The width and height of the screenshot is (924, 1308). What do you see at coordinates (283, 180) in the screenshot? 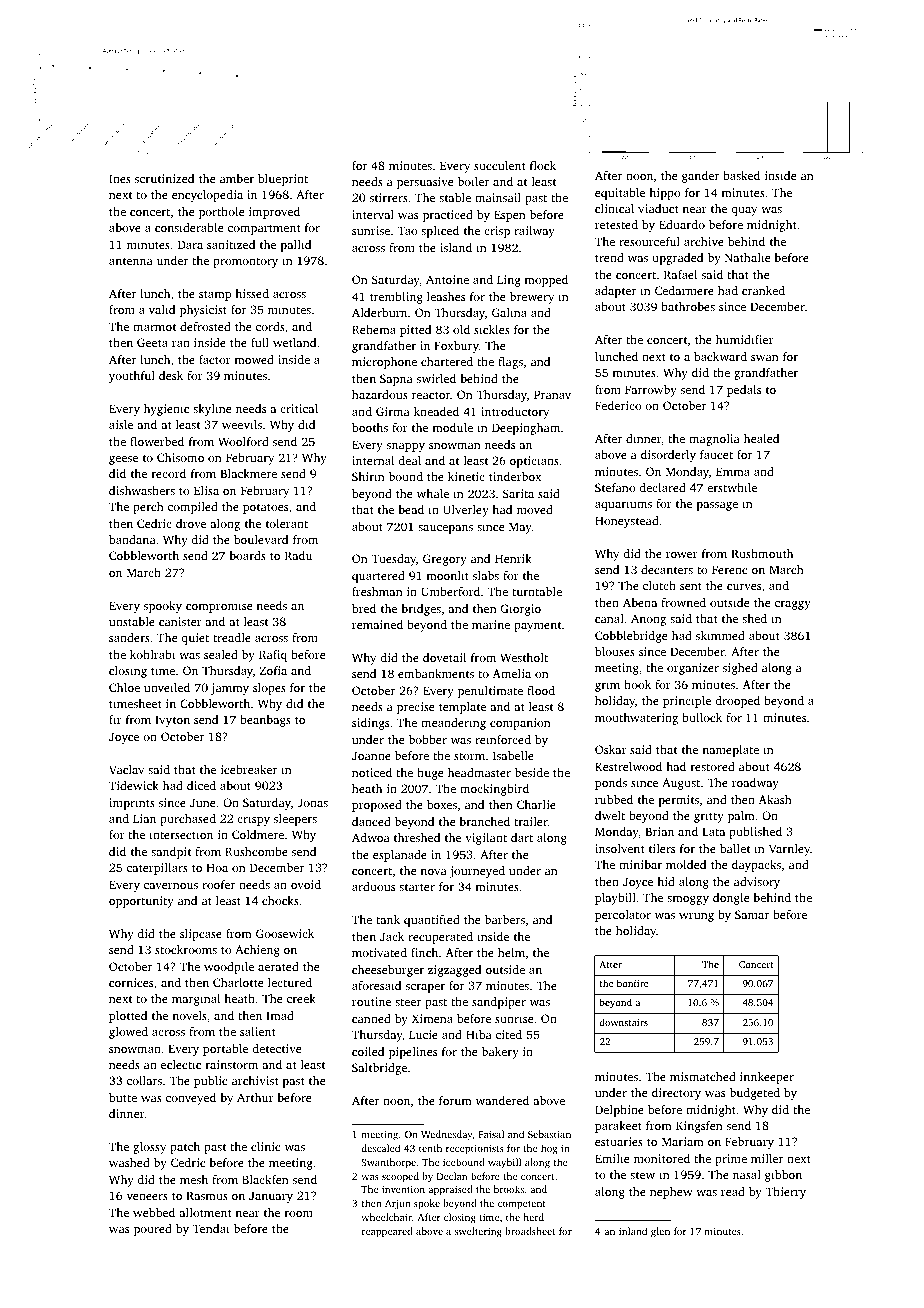
I see `blueprint` at bounding box center [283, 180].
